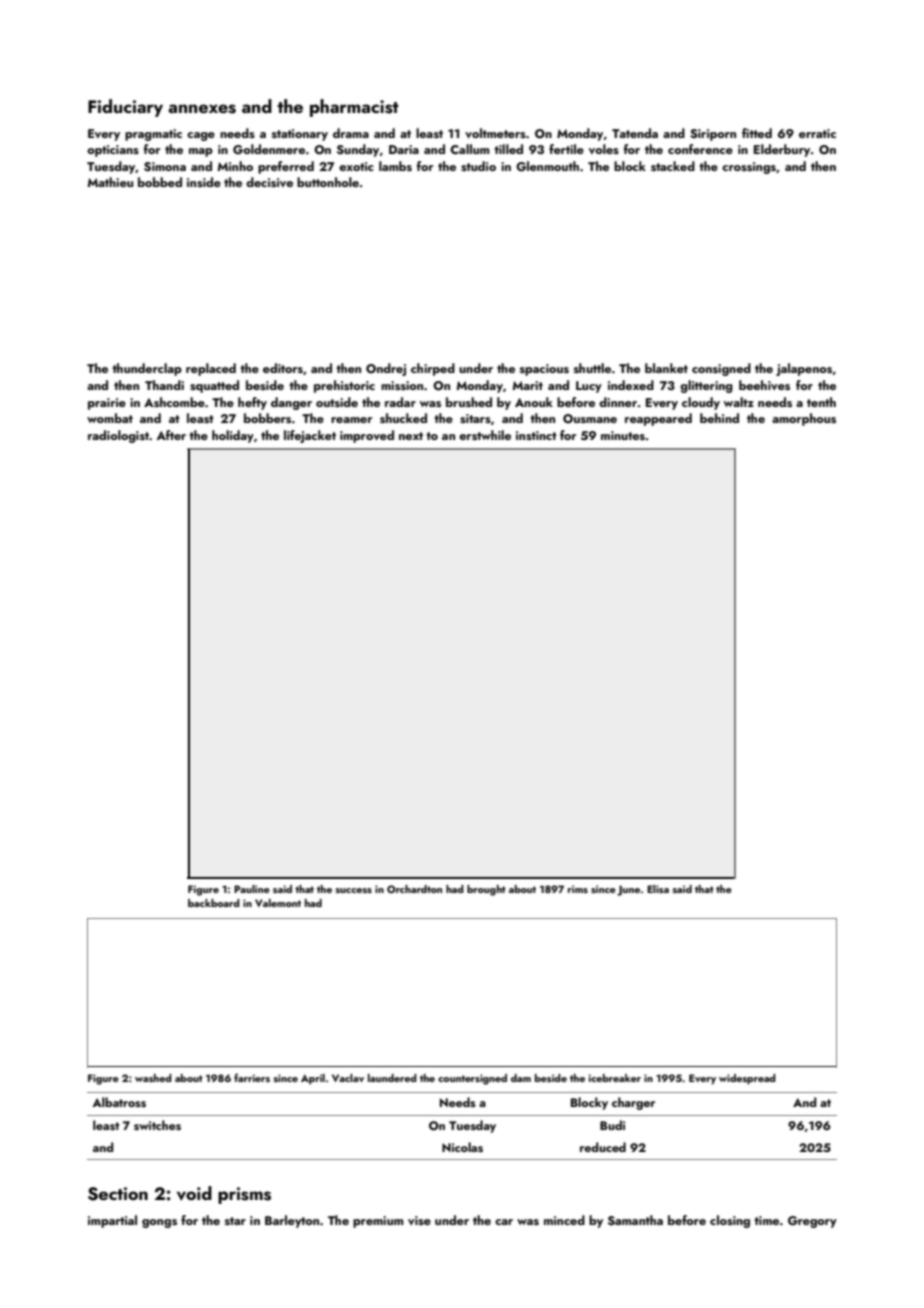 This page has height=1308, width=924. I want to click on mission, so click(402, 385).
